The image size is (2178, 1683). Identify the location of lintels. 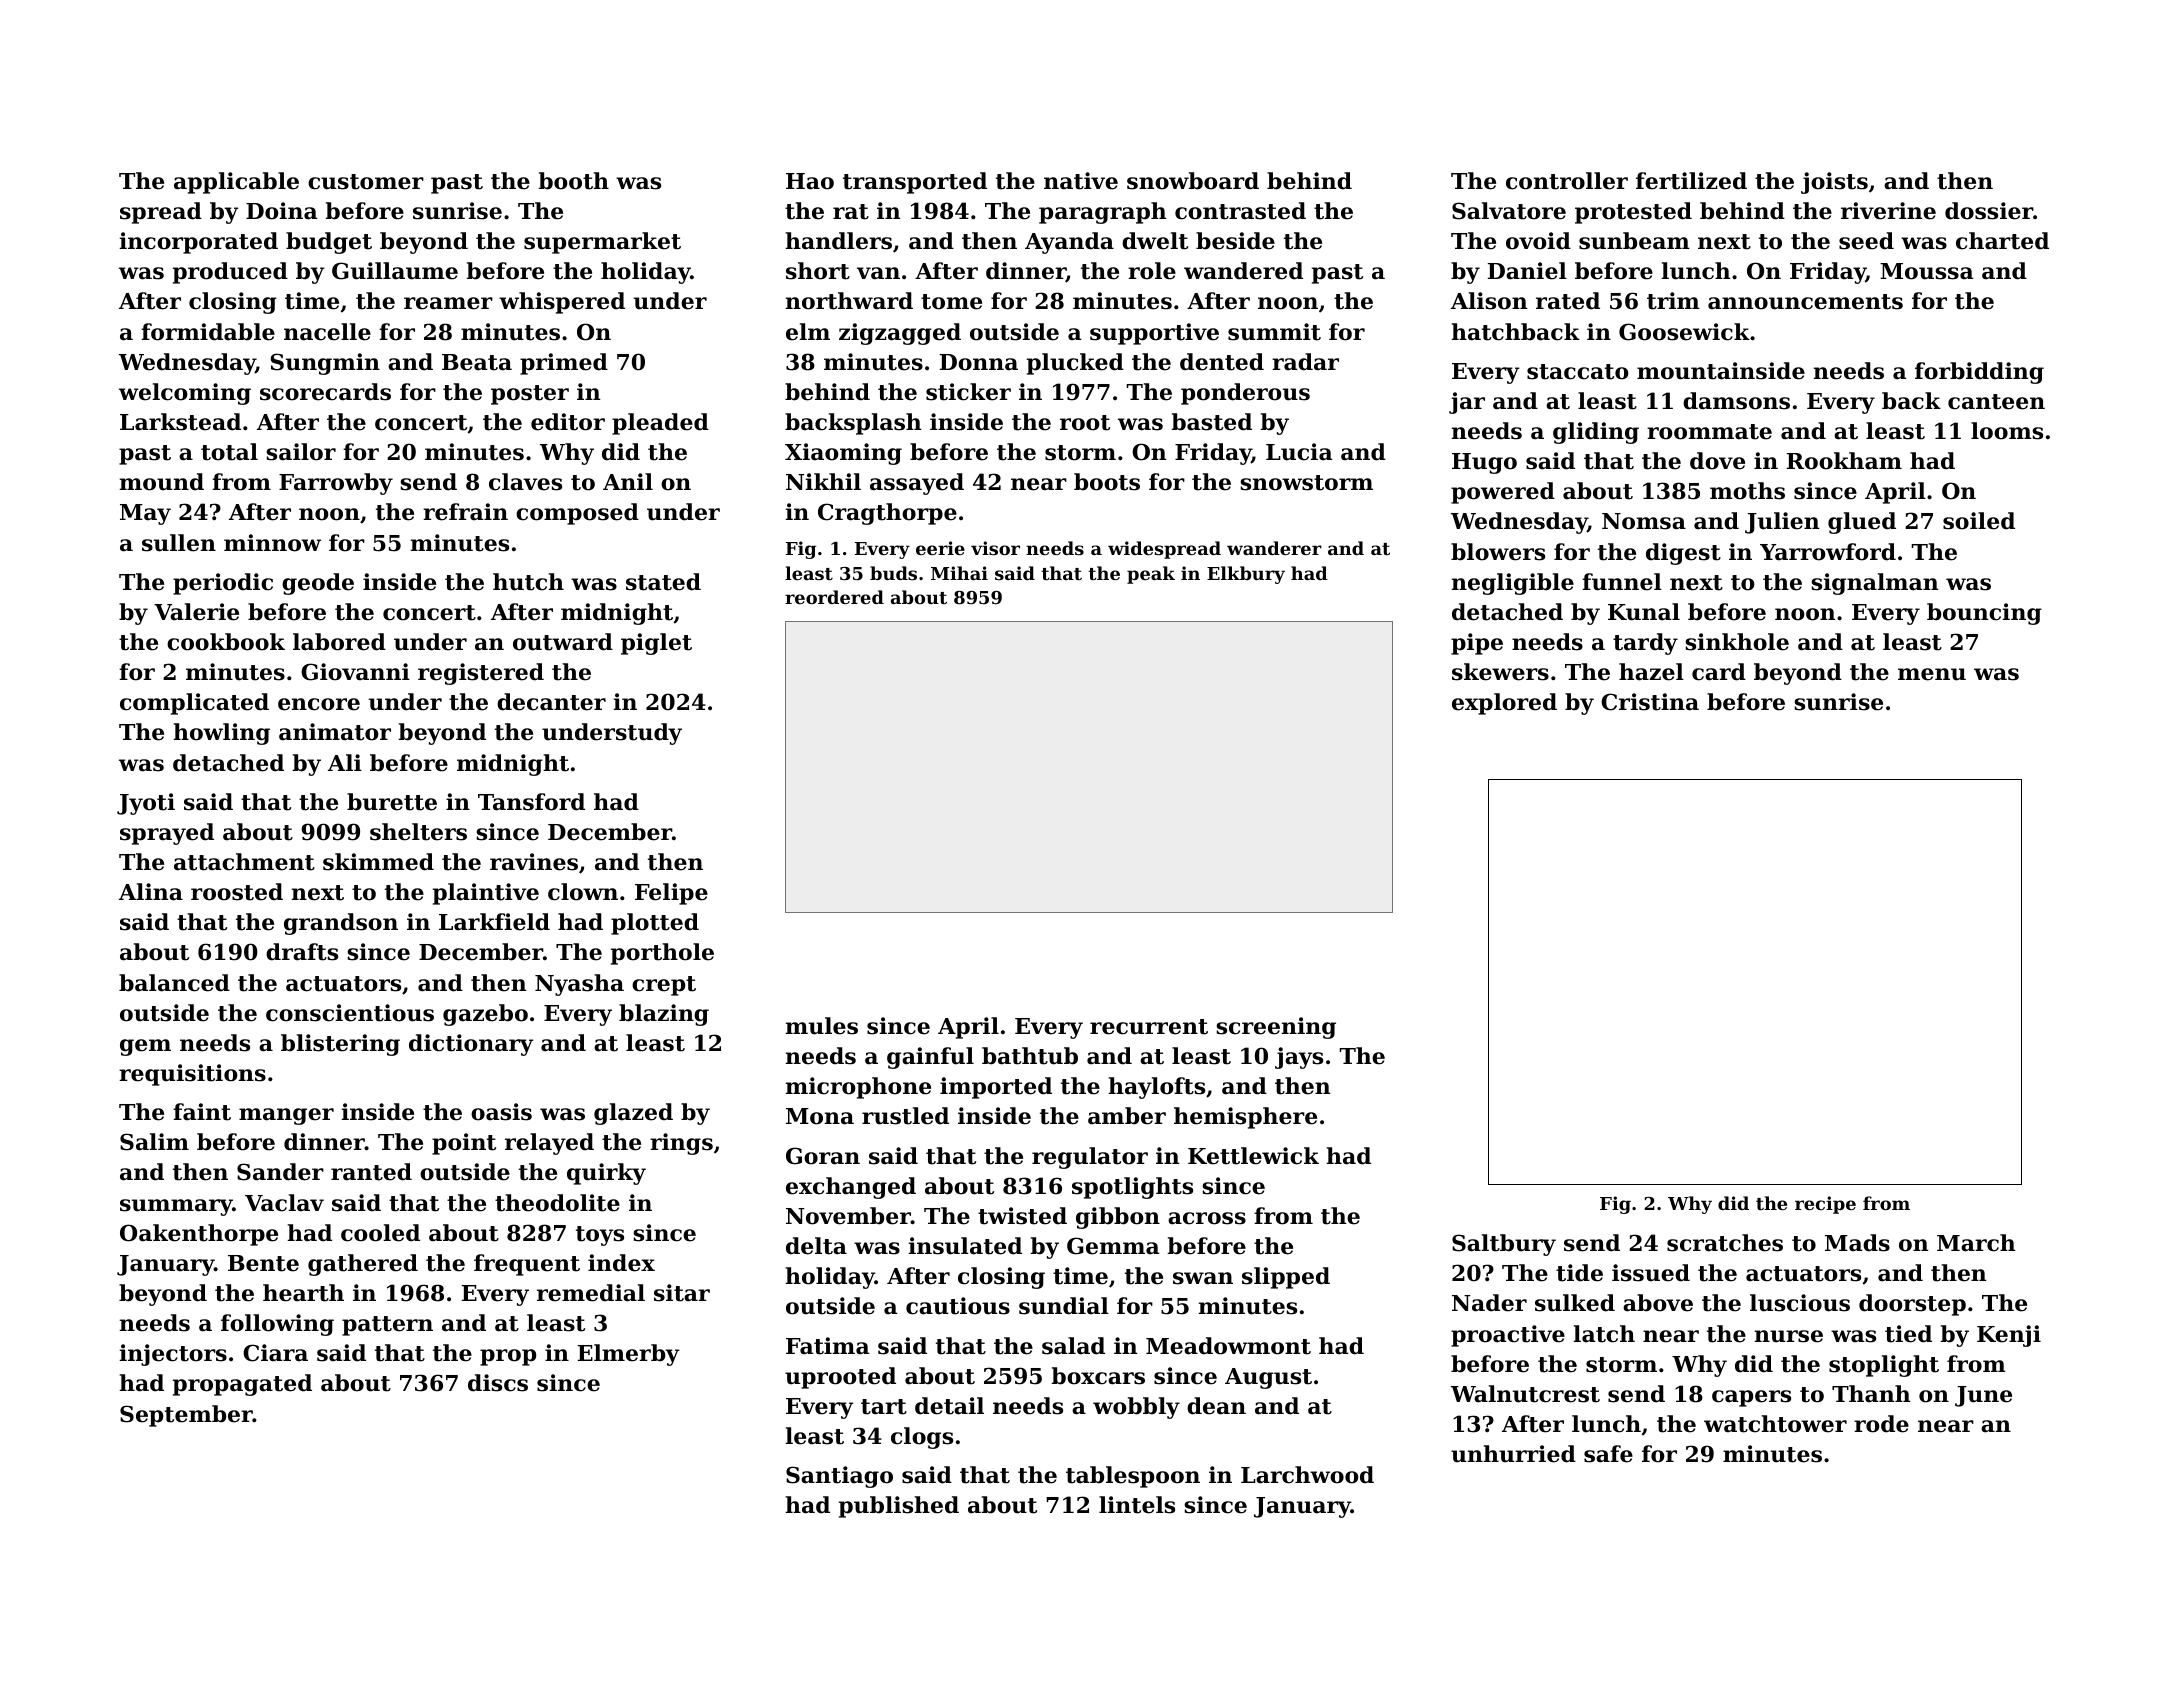
(1137, 1505).
